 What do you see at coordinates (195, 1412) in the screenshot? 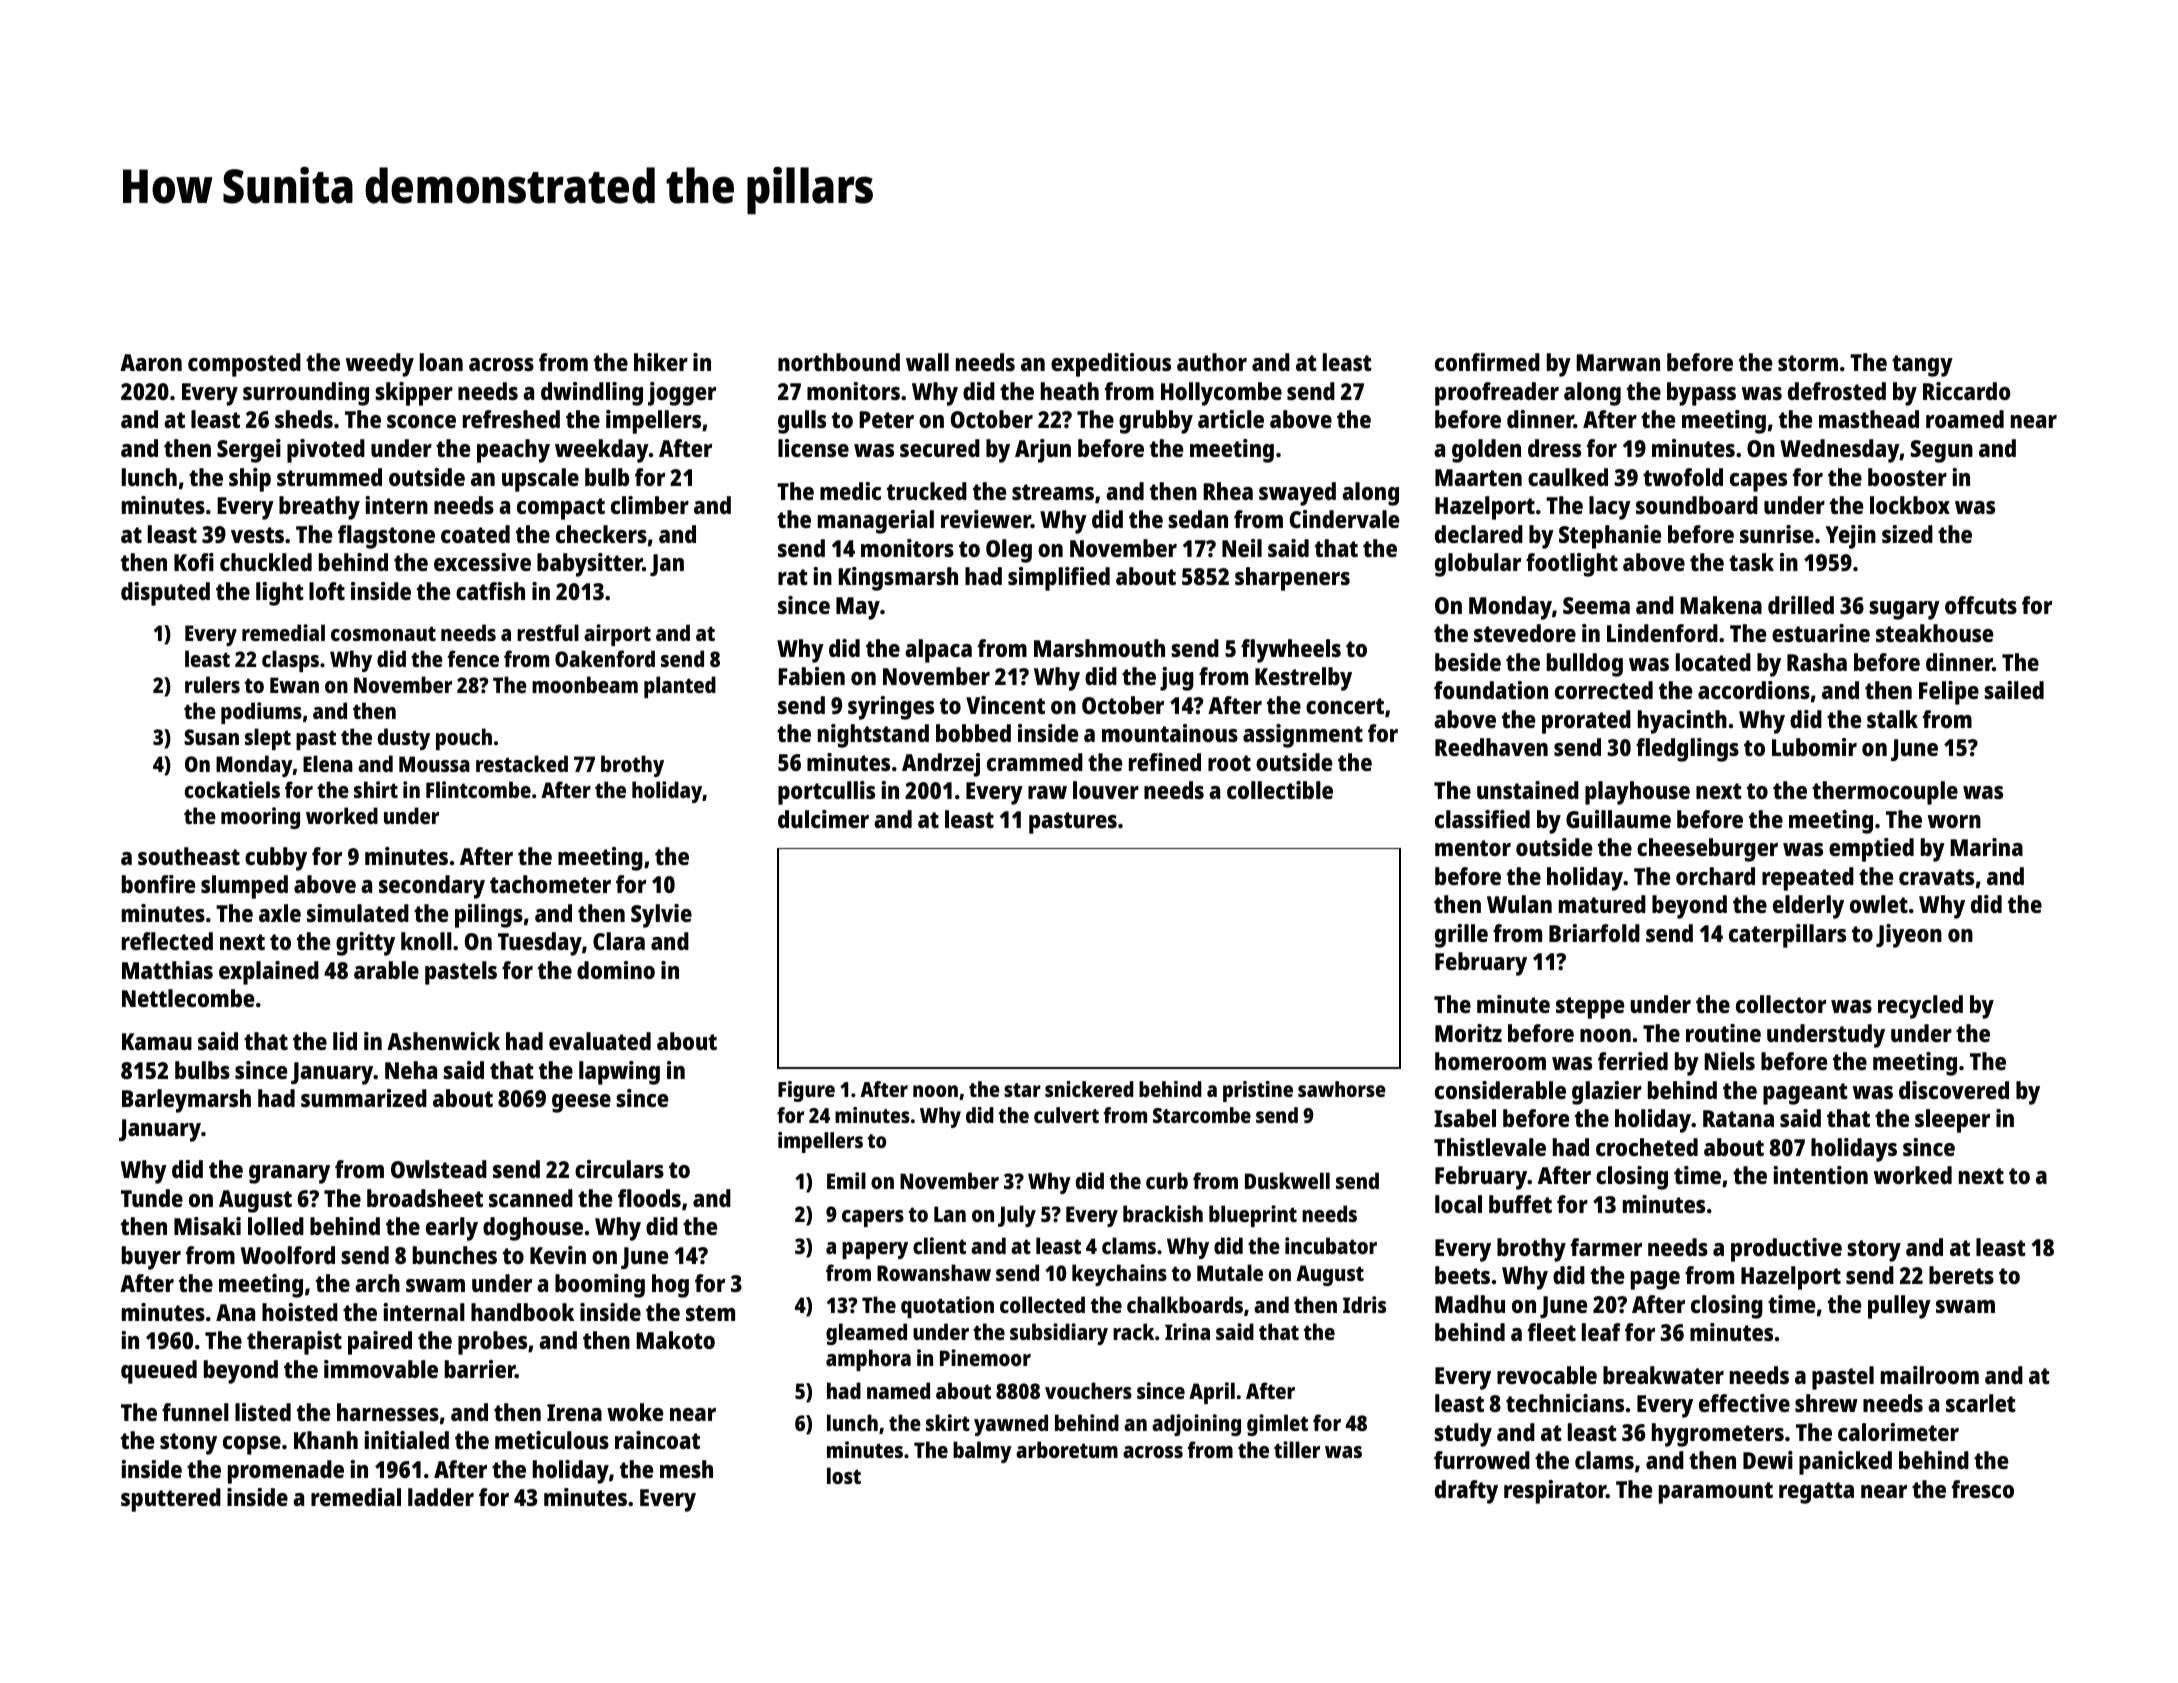
I see `funnel` at bounding box center [195, 1412].
